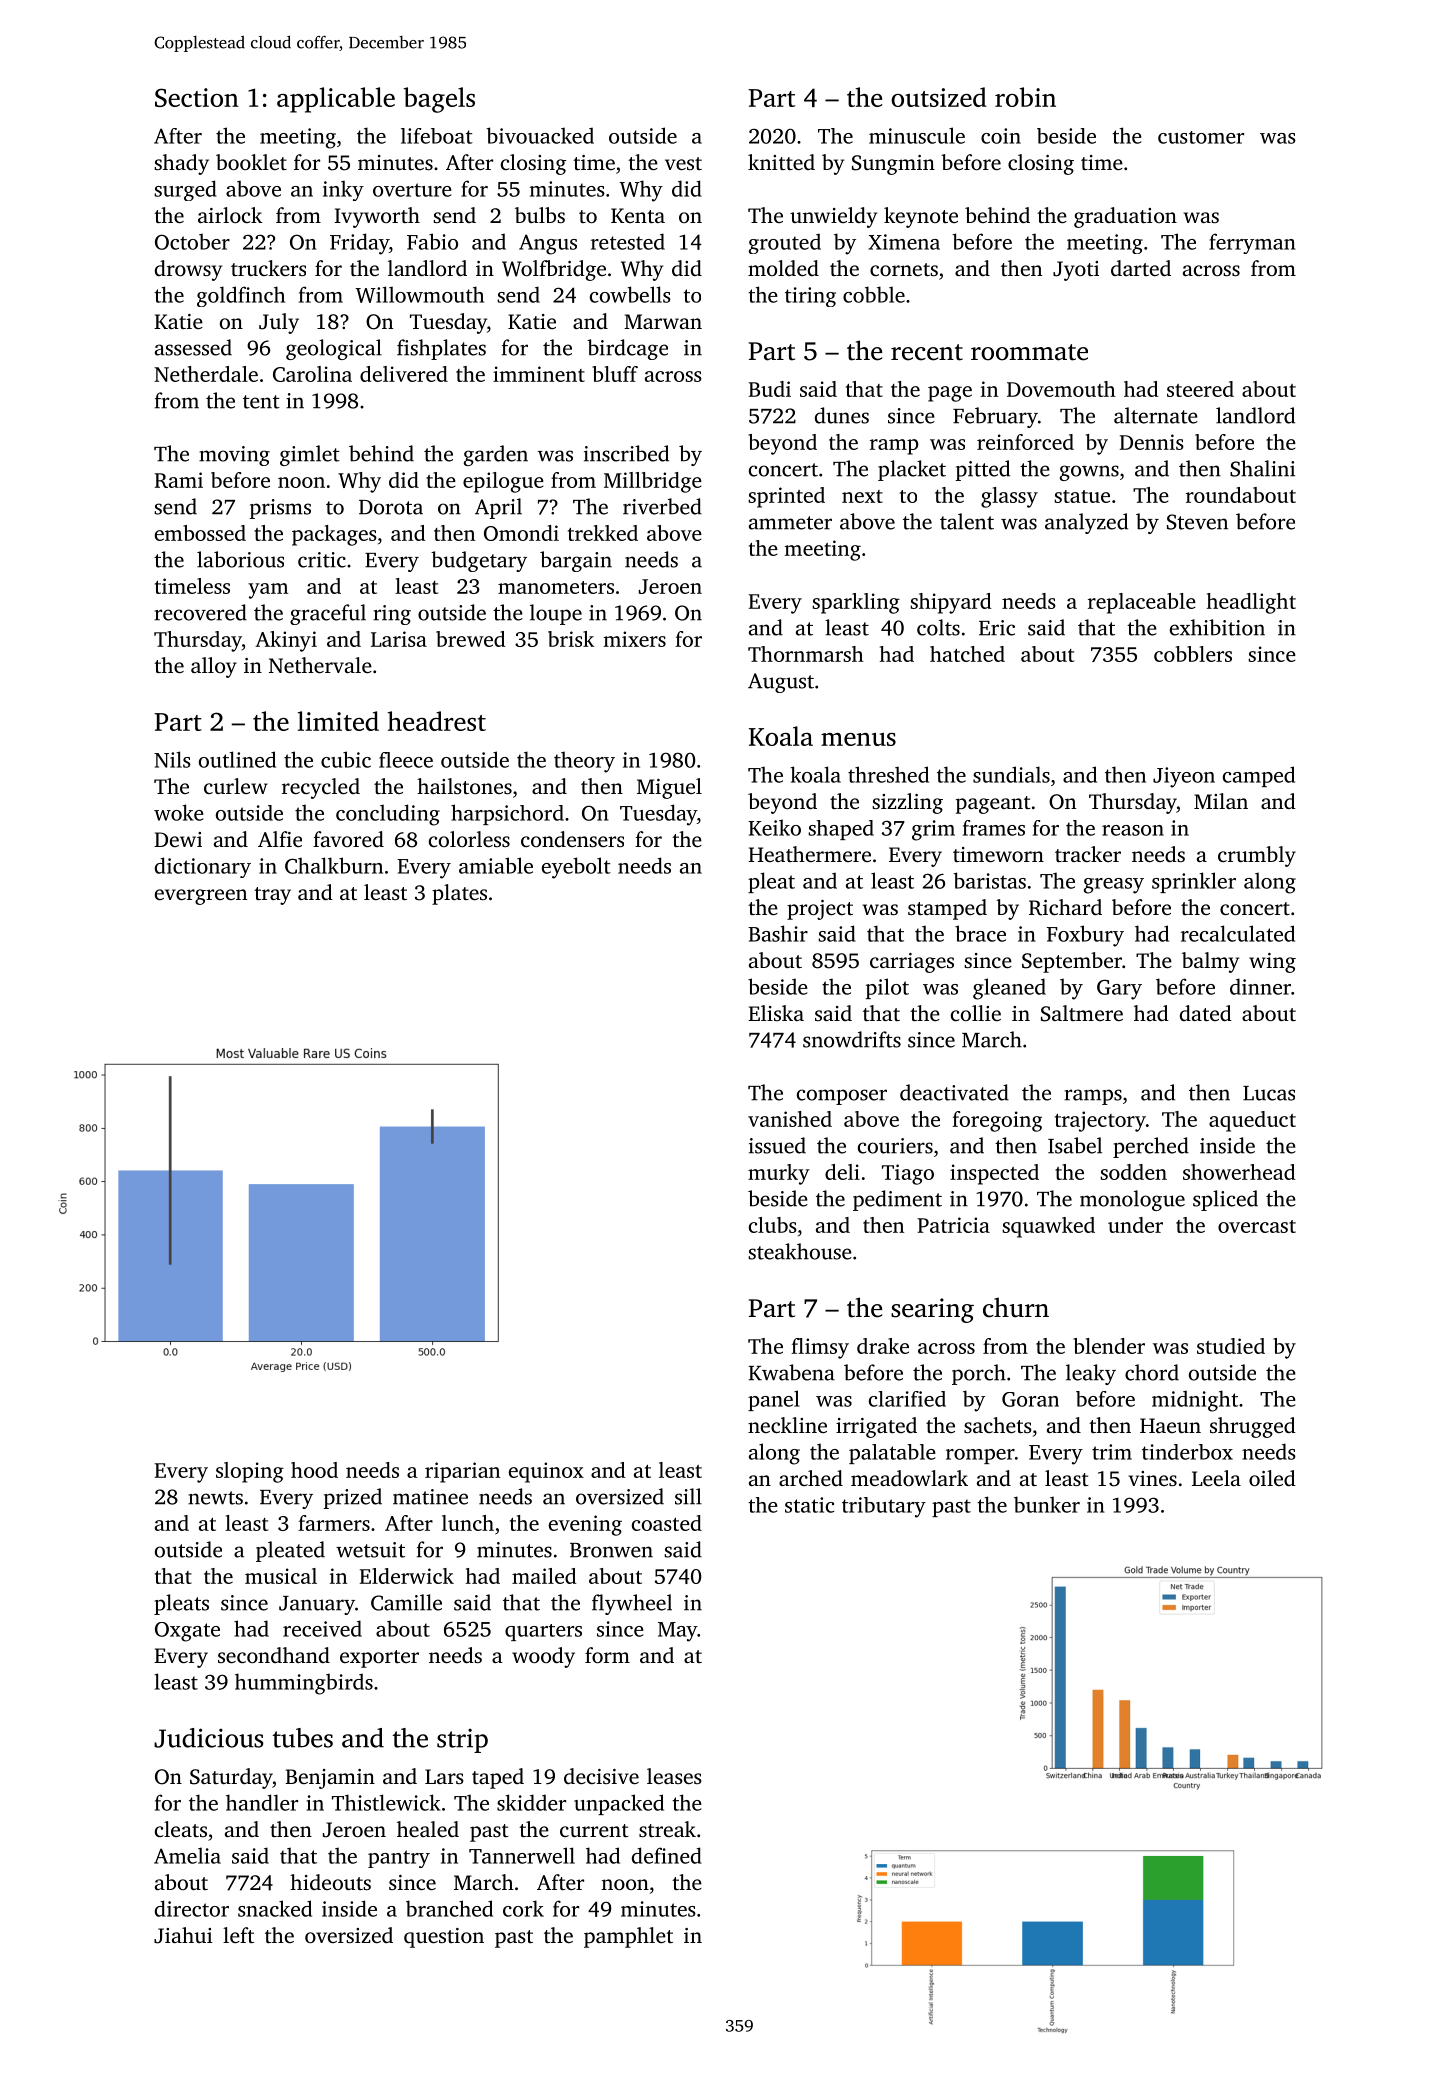 The height and width of the page is (2100, 1450). What do you see at coordinates (274, 1655) in the page?
I see `secondhand` at bounding box center [274, 1655].
